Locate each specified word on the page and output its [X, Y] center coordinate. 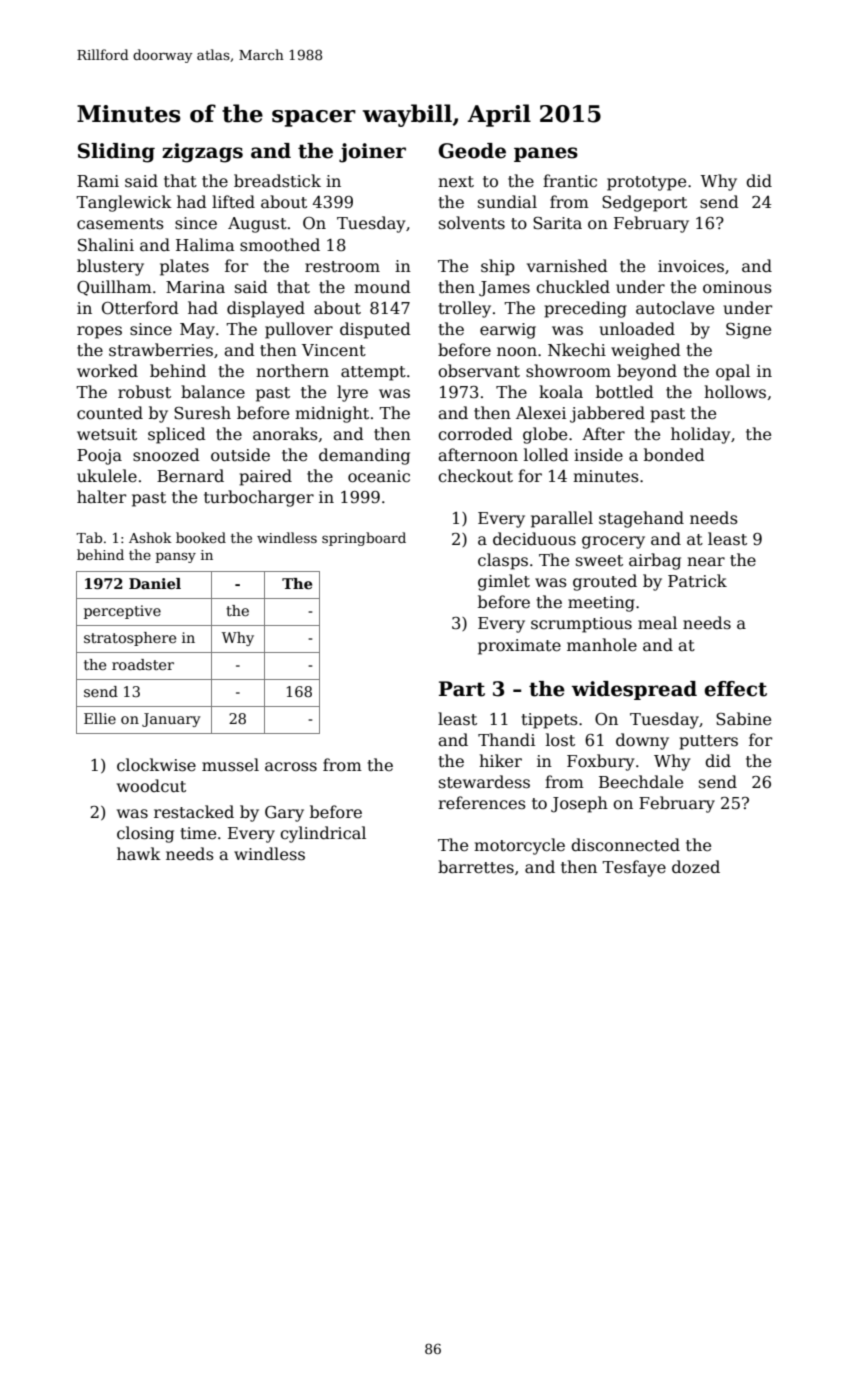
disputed [375, 330]
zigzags [202, 153]
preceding [585, 309]
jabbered [607, 414]
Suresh [202, 413]
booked [201, 537]
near [706, 562]
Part [462, 689]
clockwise [156, 765]
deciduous [534, 539]
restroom [342, 267]
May [197, 331]
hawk [139, 854]
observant [479, 371]
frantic [570, 181]
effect [735, 689]
